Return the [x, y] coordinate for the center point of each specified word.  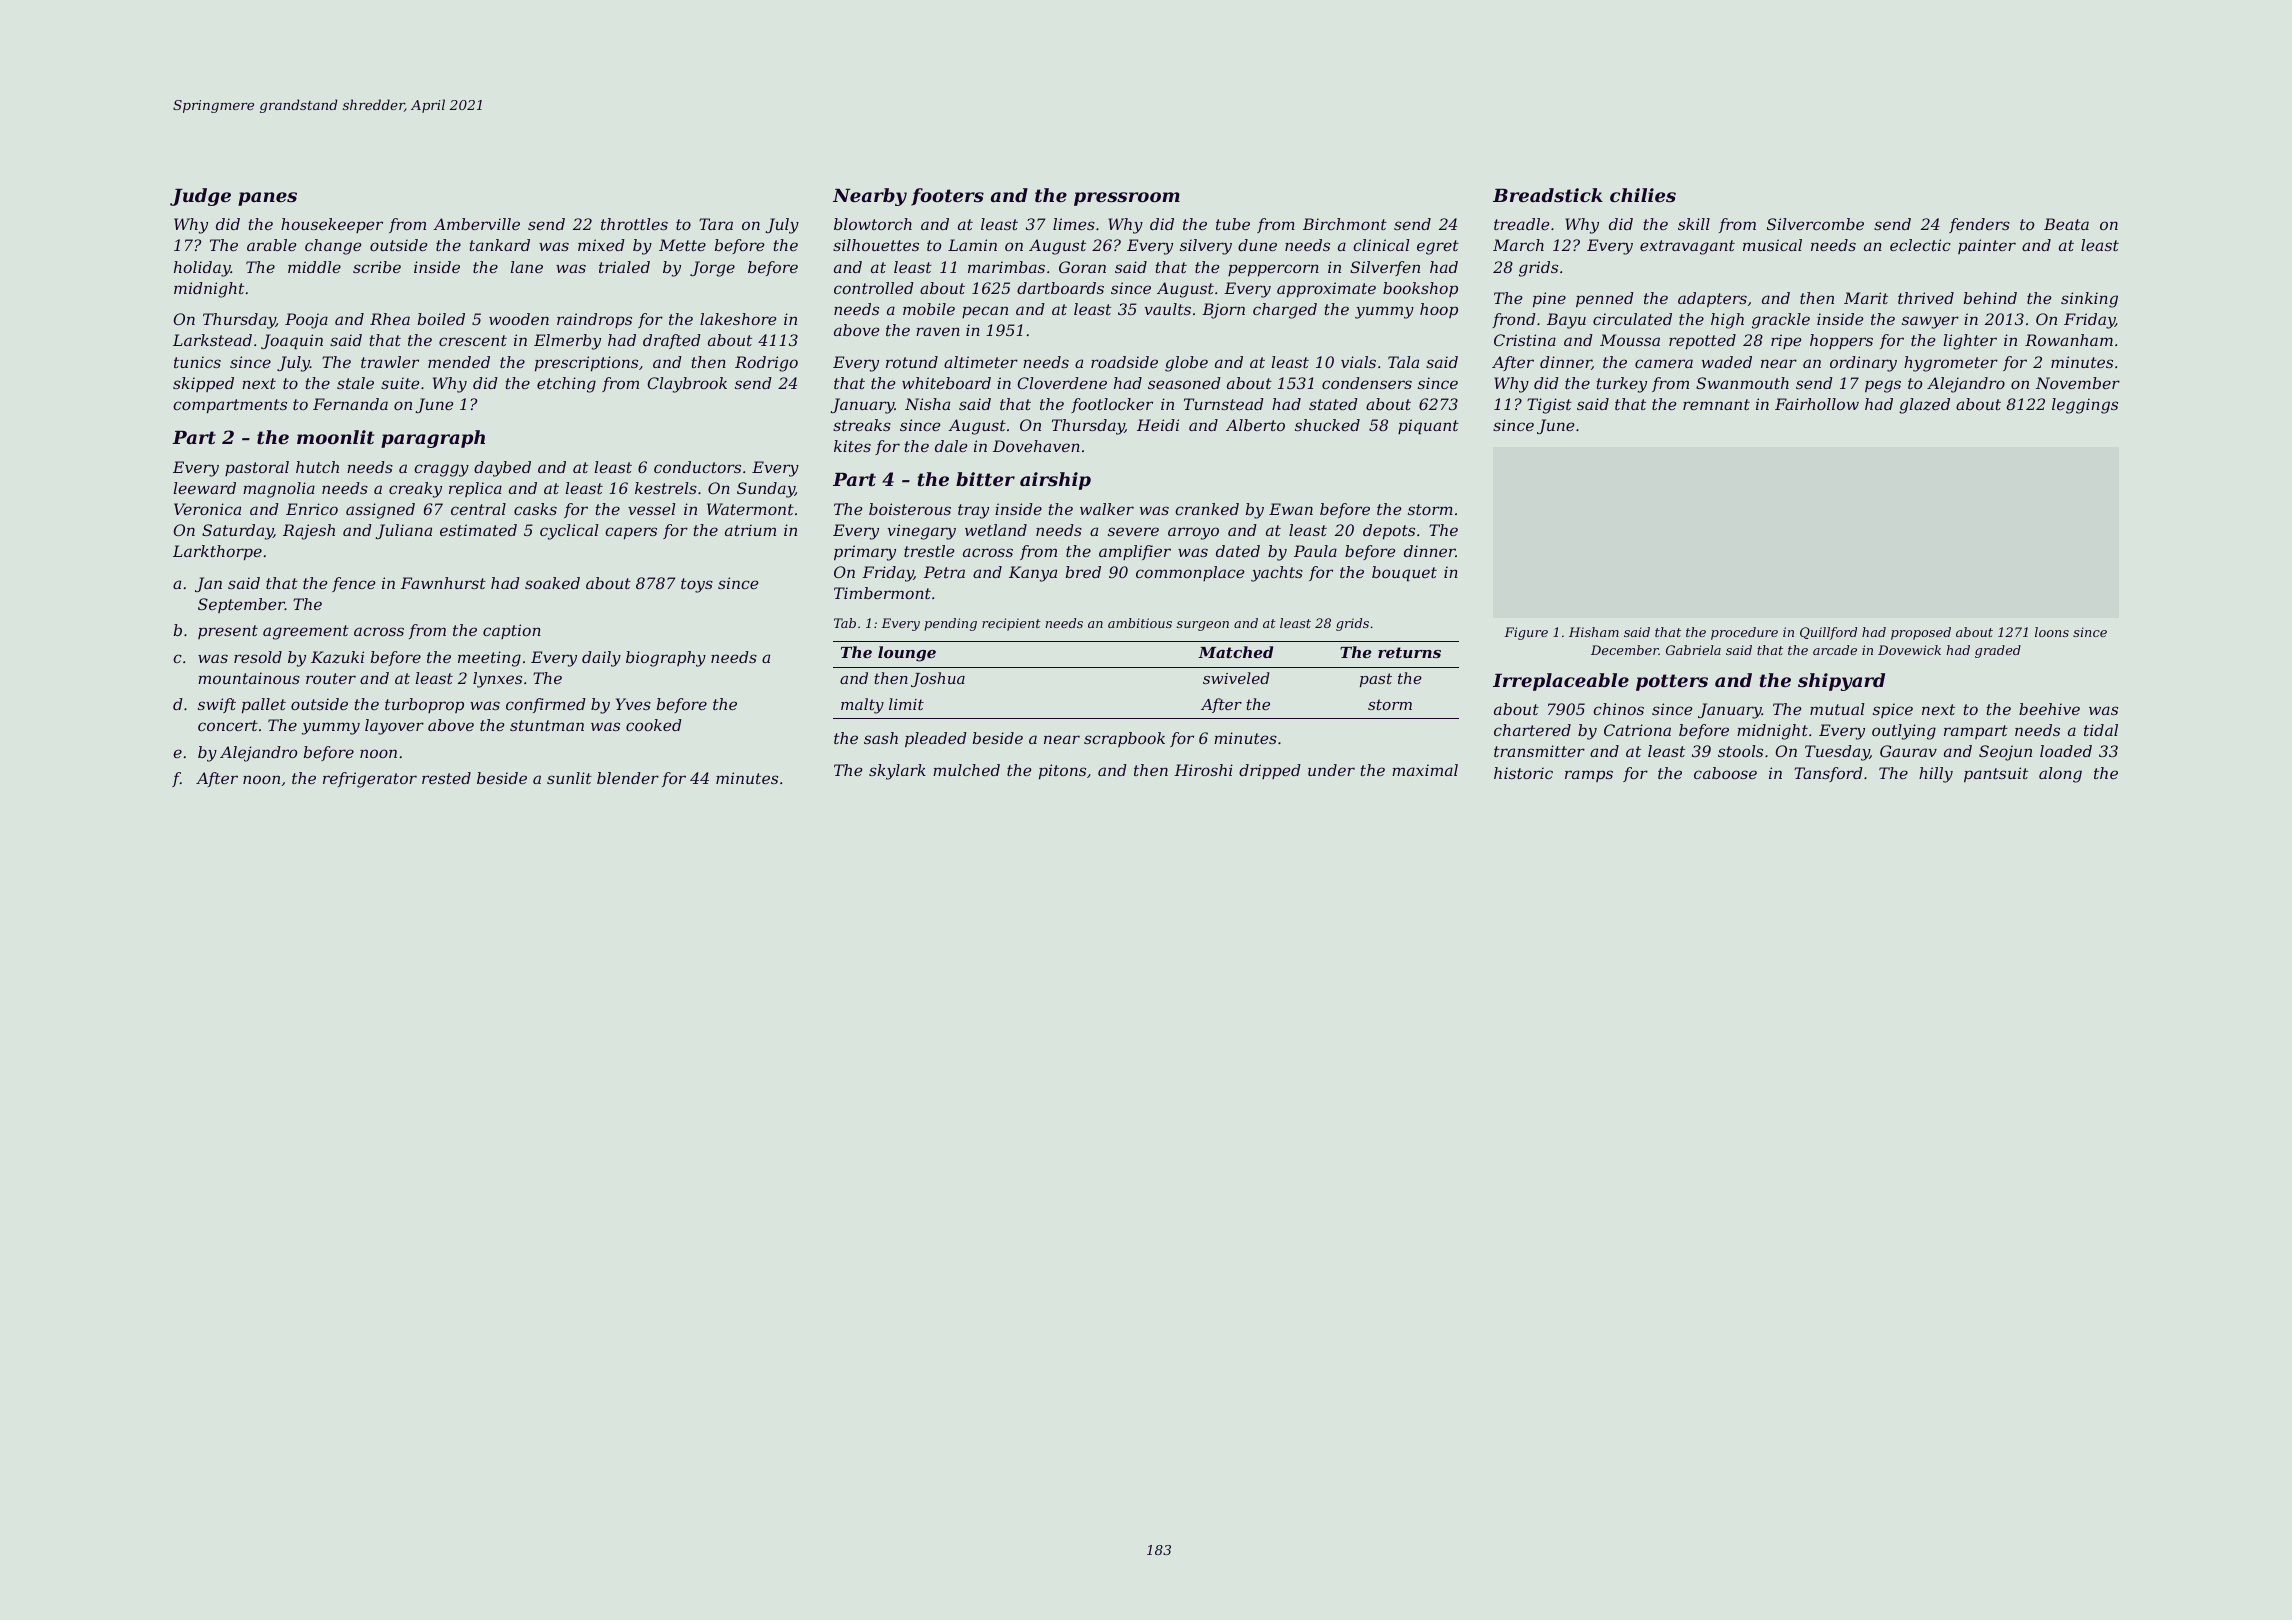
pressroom [1127, 199]
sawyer [1930, 322]
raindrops [594, 320]
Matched [1235, 652]
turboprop [424, 705]
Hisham [1594, 632]
